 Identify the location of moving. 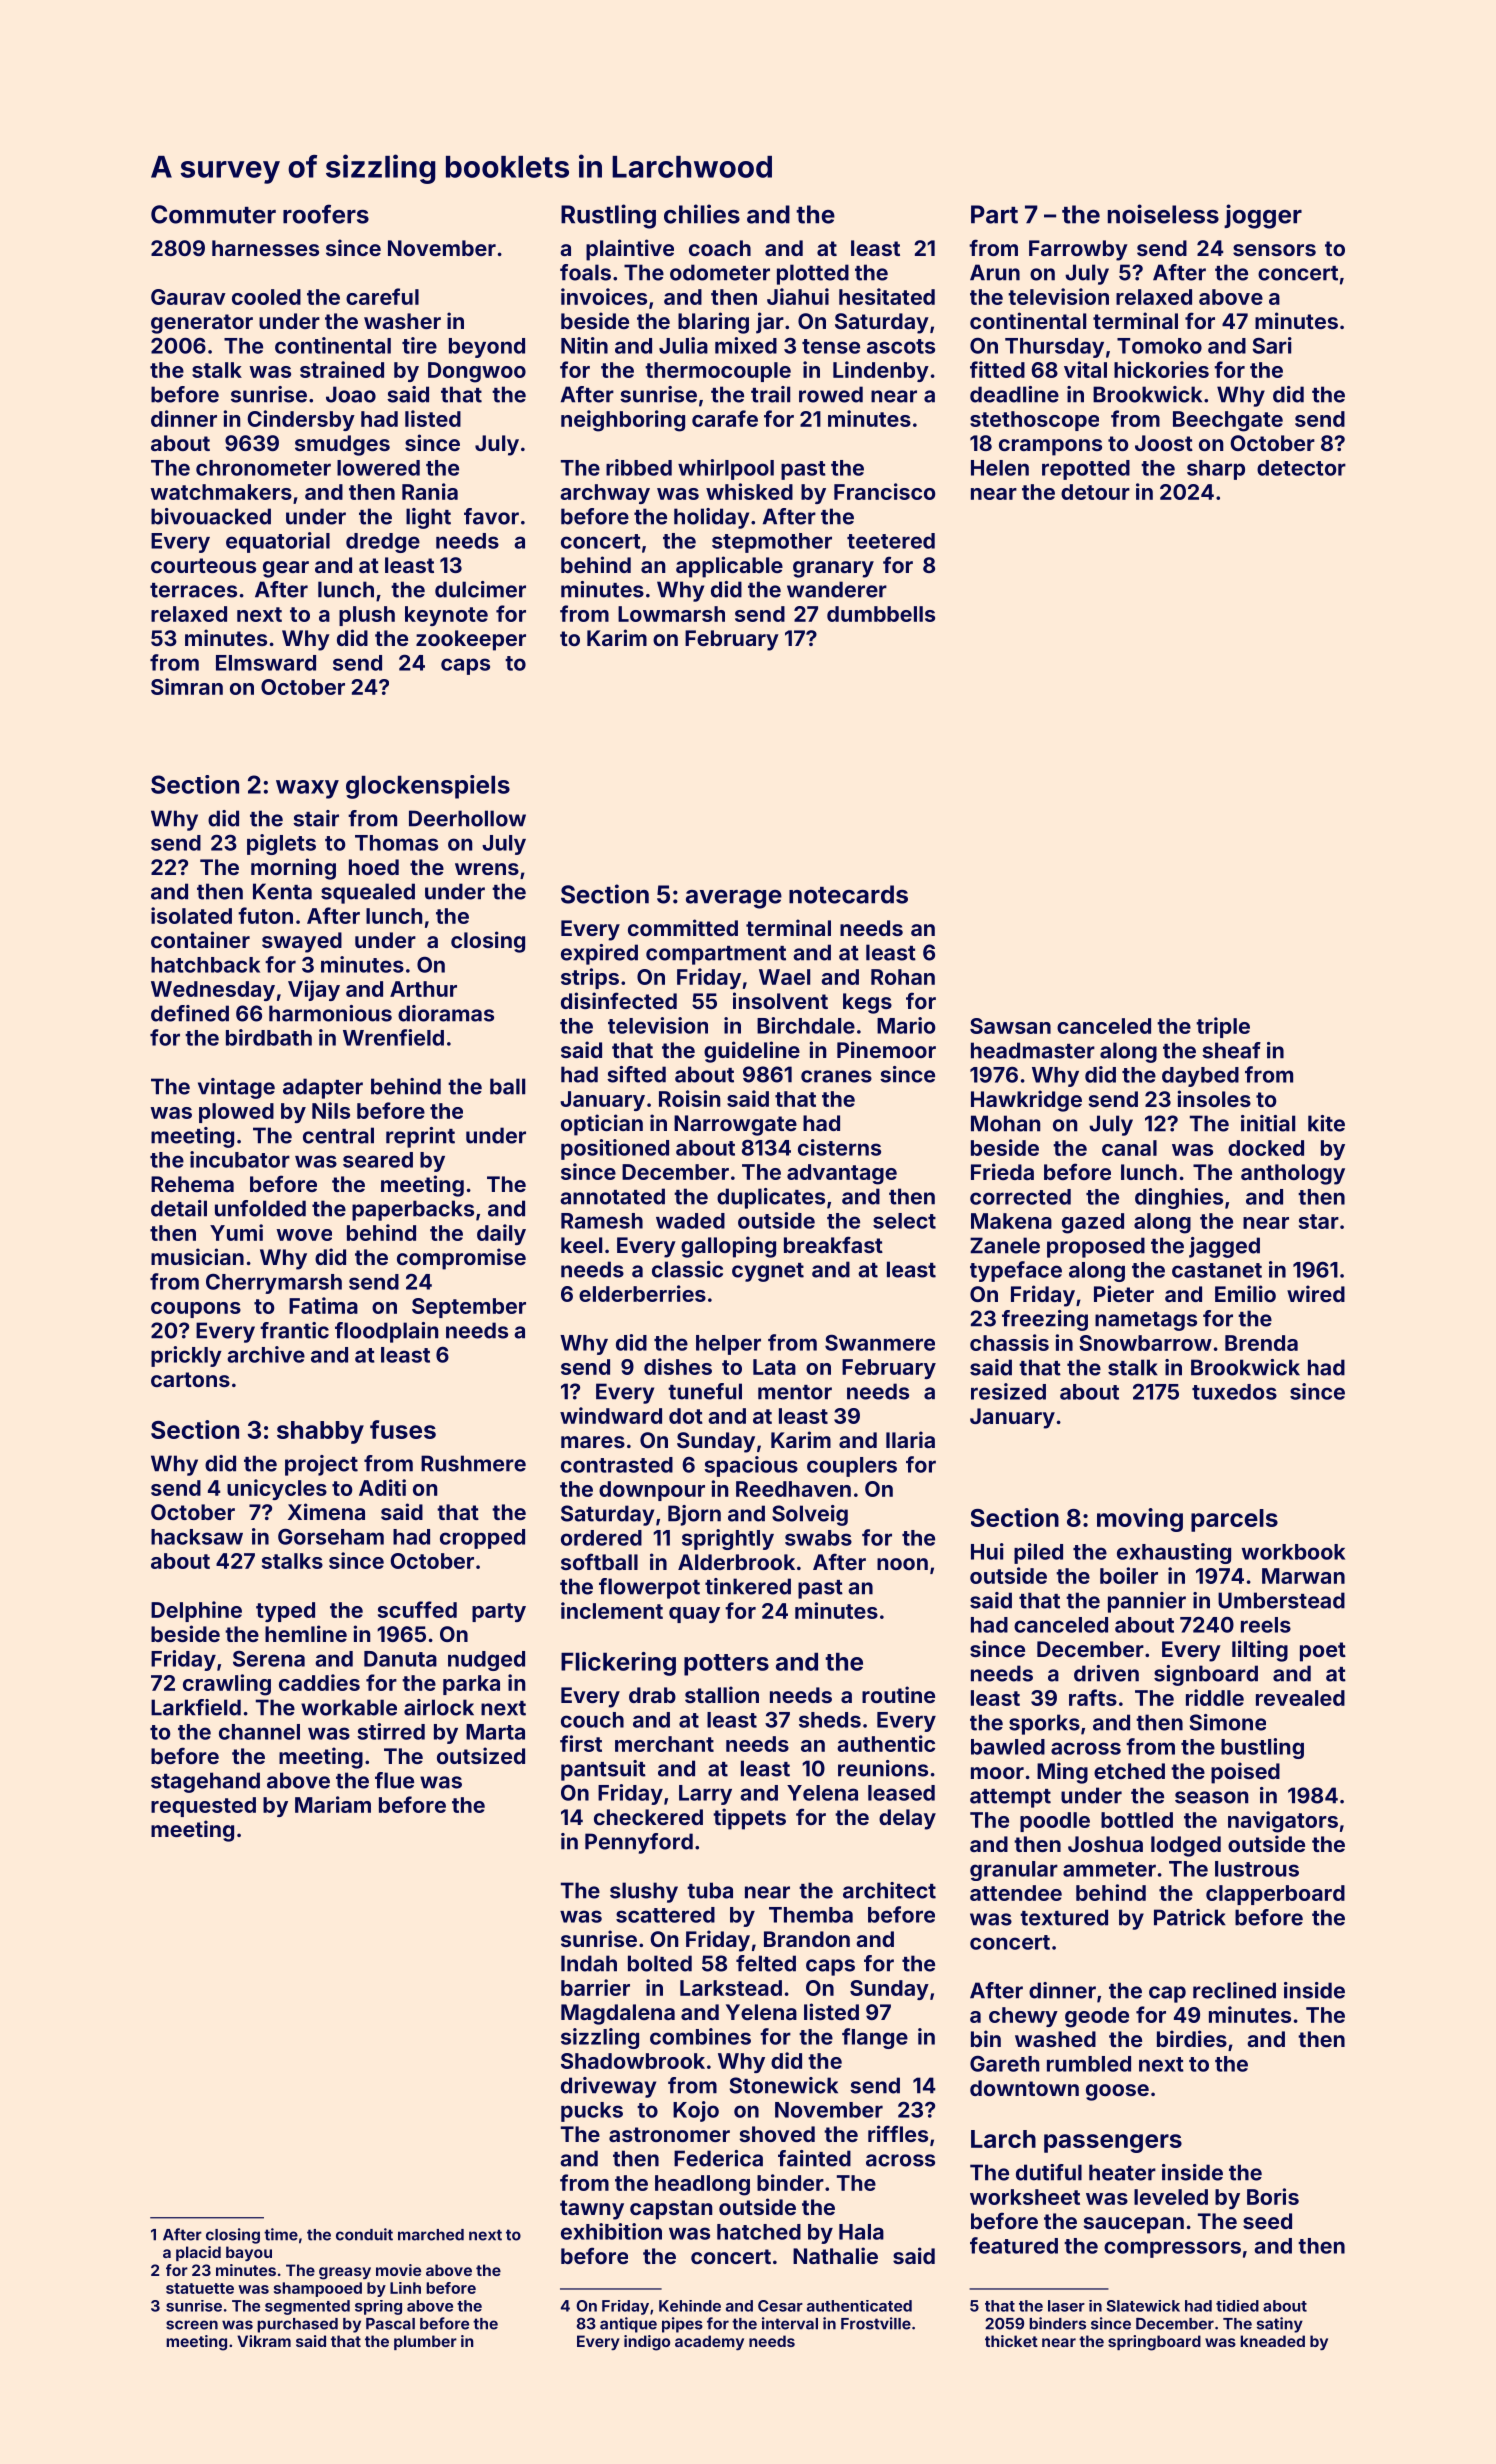
(1140, 1520).
